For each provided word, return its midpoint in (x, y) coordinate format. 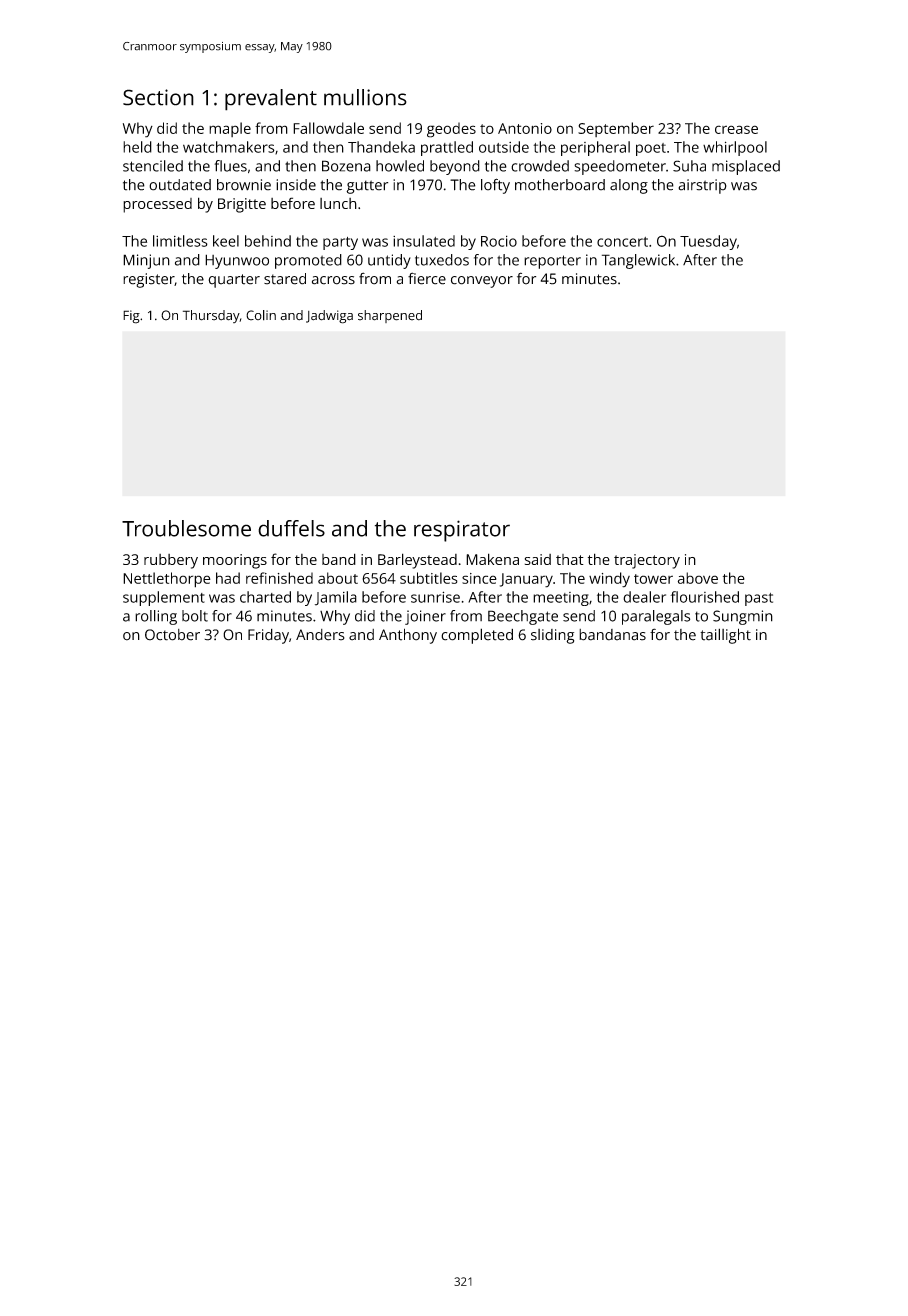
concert (622, 242)
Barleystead (417, 561)
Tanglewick (638, 261)
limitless (180, 241)
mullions (365, 97)
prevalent (271, 100)
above (698, 578)
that (570, 559)
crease (736, 129)
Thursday (211, 316)
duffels (291, 528)
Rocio (499, 241)
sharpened (390, 316)
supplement (164, 598)
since (479, 578)
